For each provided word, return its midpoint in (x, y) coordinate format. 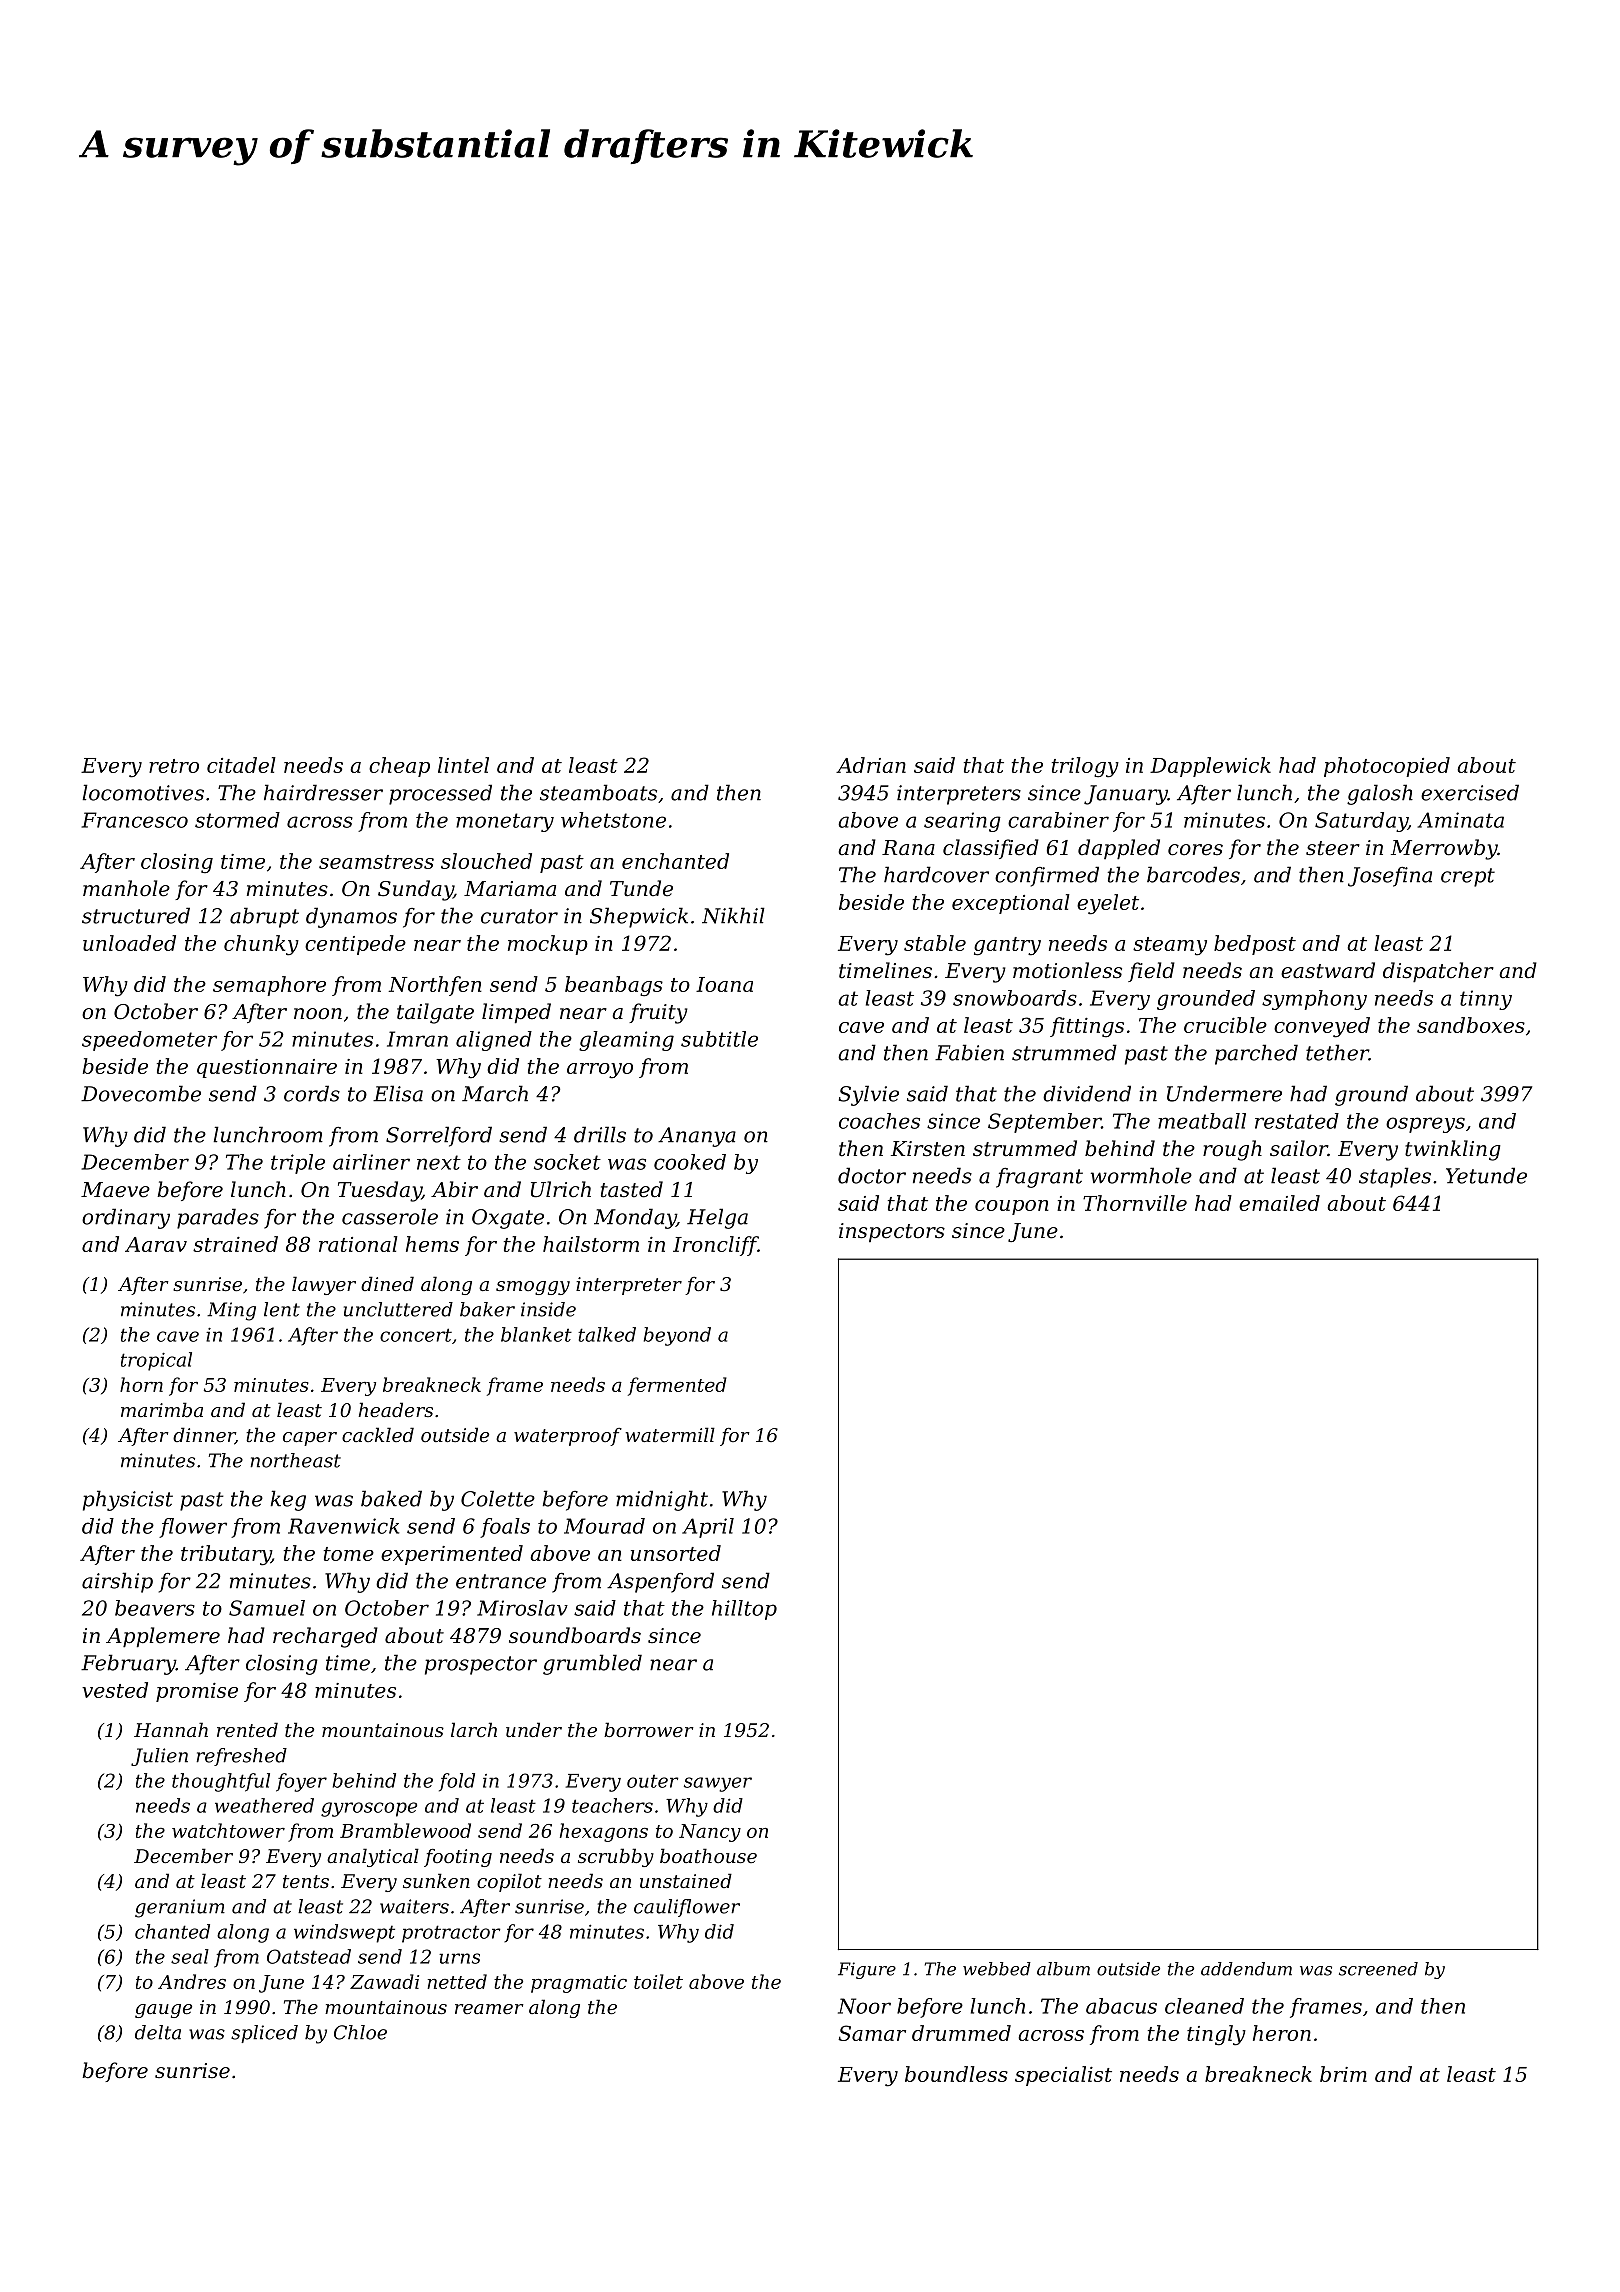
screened (1378, 1969)
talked (607, 1334)
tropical (156, 1361)
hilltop (744, 1610)
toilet (658, 1981)
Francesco (134, 820)
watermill (670, 1434)
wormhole (1141, 1175)
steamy (1170, 946)
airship (117, 1582)
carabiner (1058, 820)
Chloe (360, 2032)
